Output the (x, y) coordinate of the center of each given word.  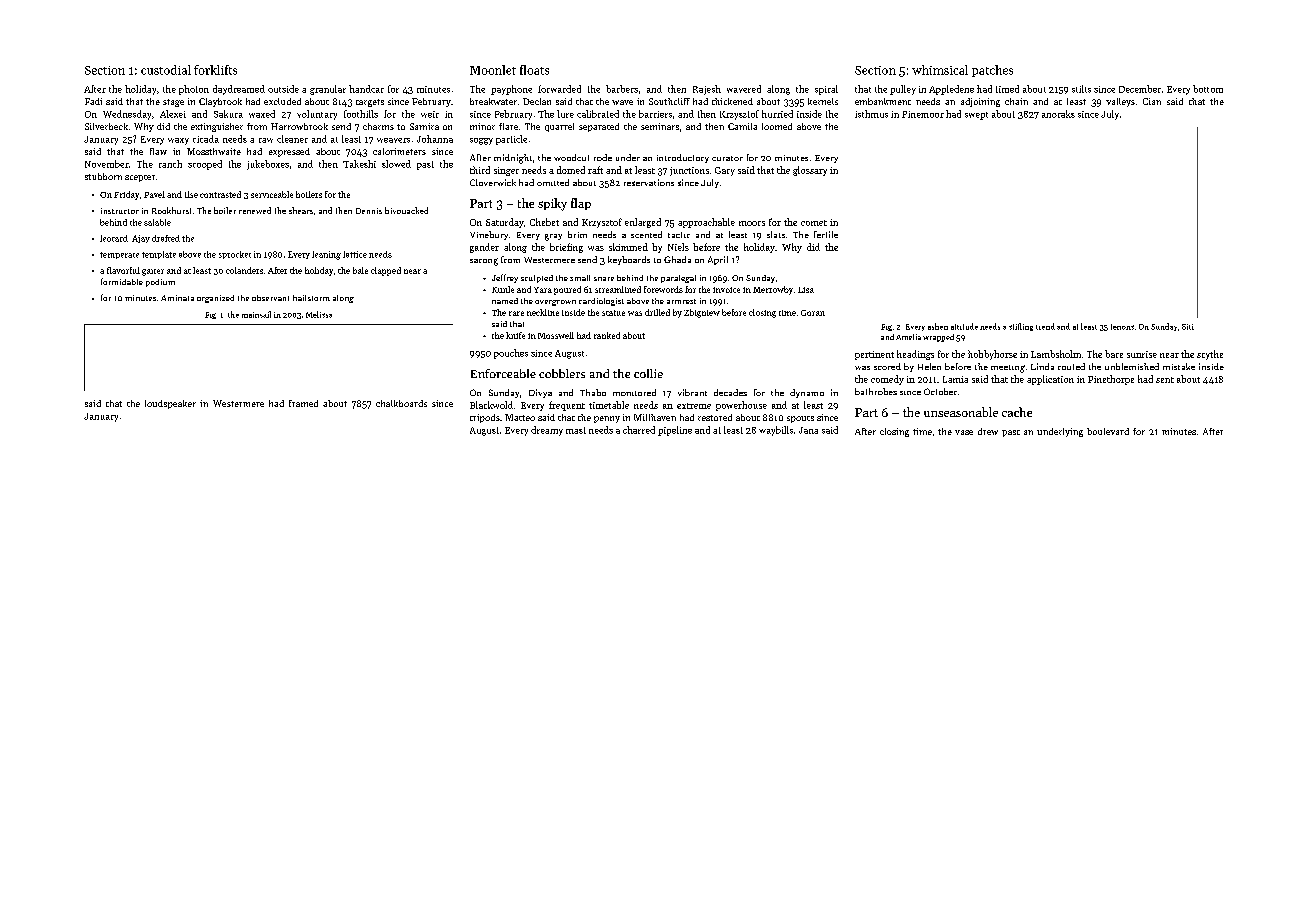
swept (976, 116)
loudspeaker (170, 404)
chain (1016, 101)
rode (603, 157)
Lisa (806, 290)
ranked (607, 335)
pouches (511, 354)
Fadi (93, 101)
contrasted (220, 194)
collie (648, 373)
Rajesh (707, 90)
